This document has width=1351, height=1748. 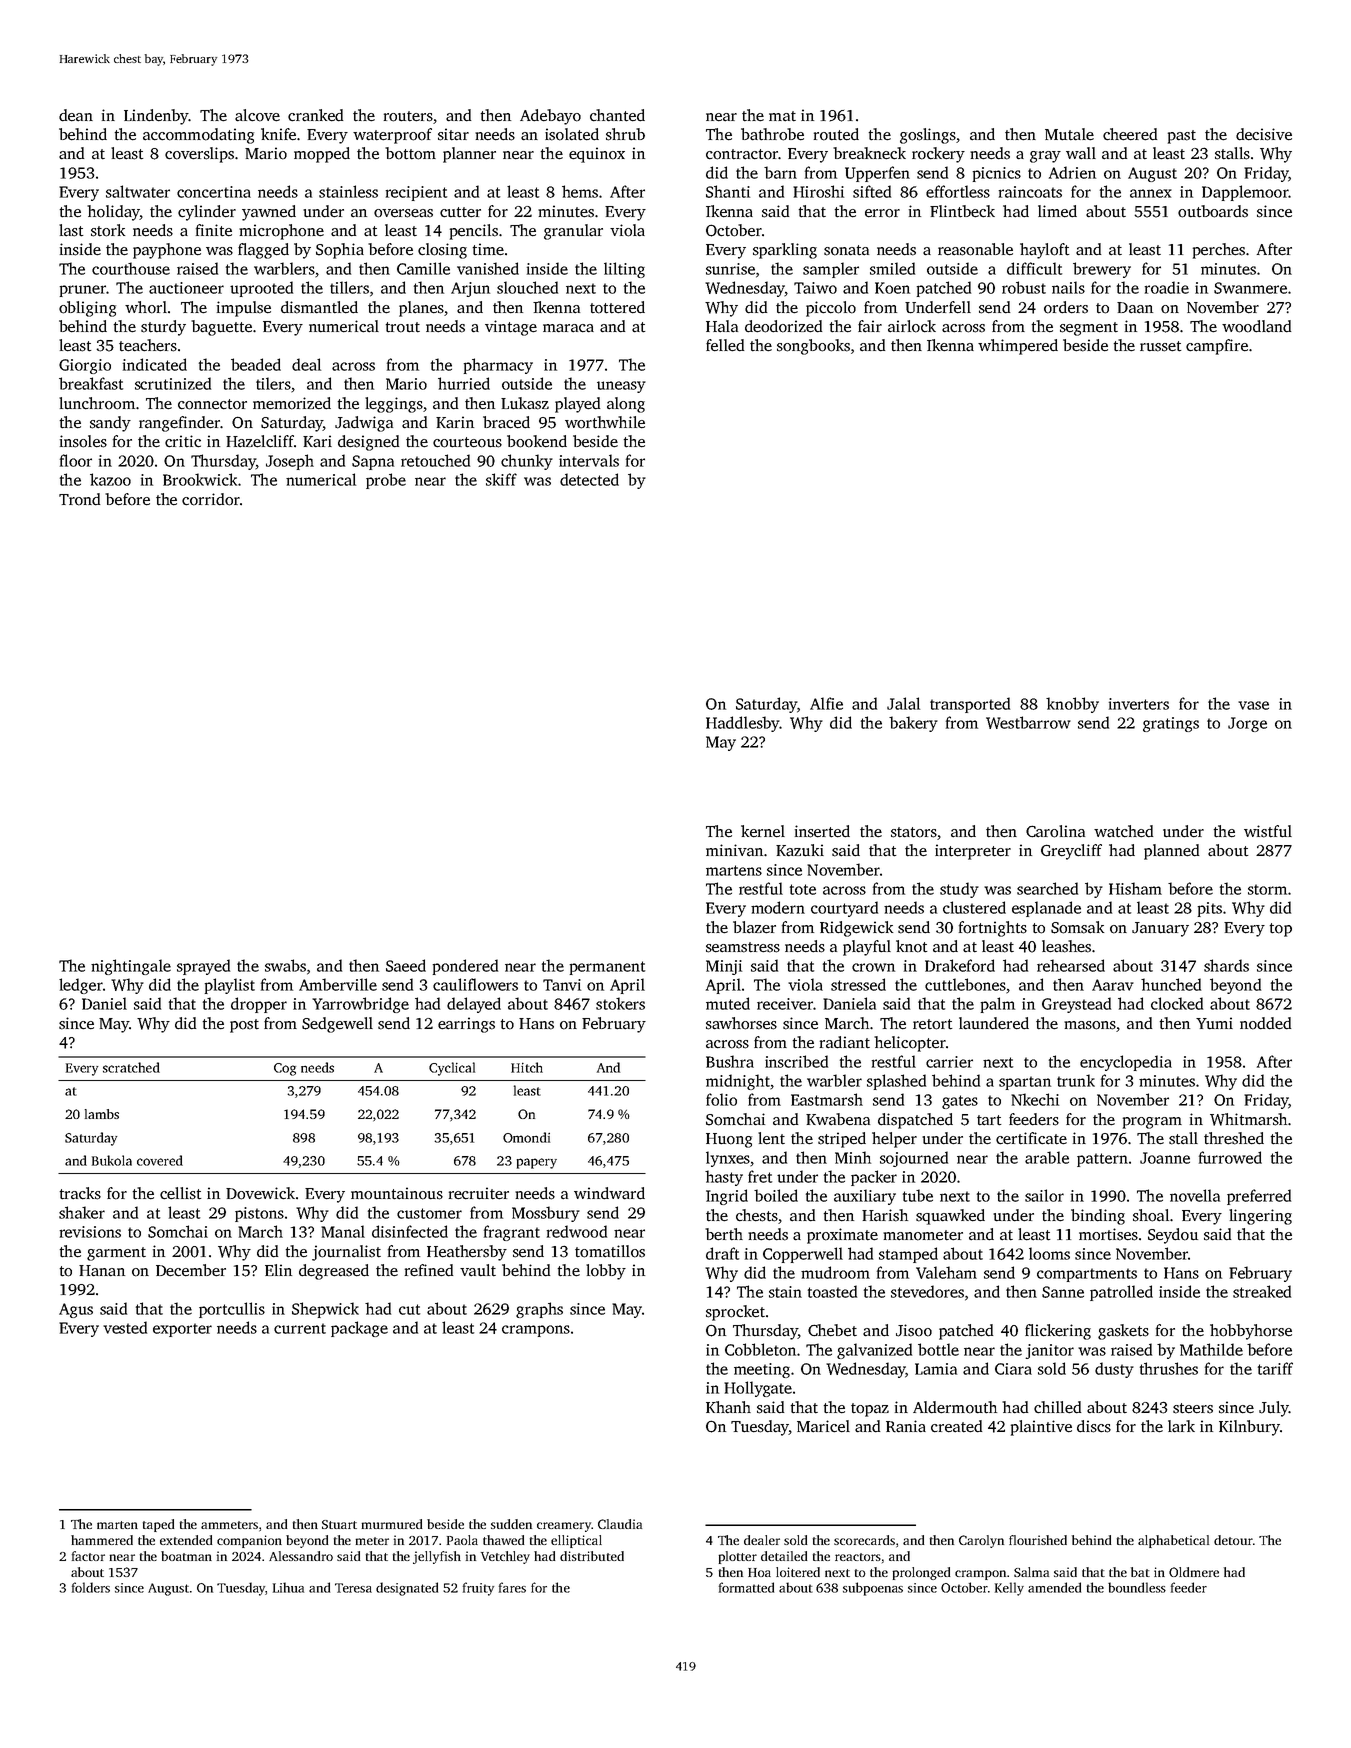 What do you see at coordinates (1259, 1197) in the document?
I see `preferred` at bounding box center [1259, 1197].
